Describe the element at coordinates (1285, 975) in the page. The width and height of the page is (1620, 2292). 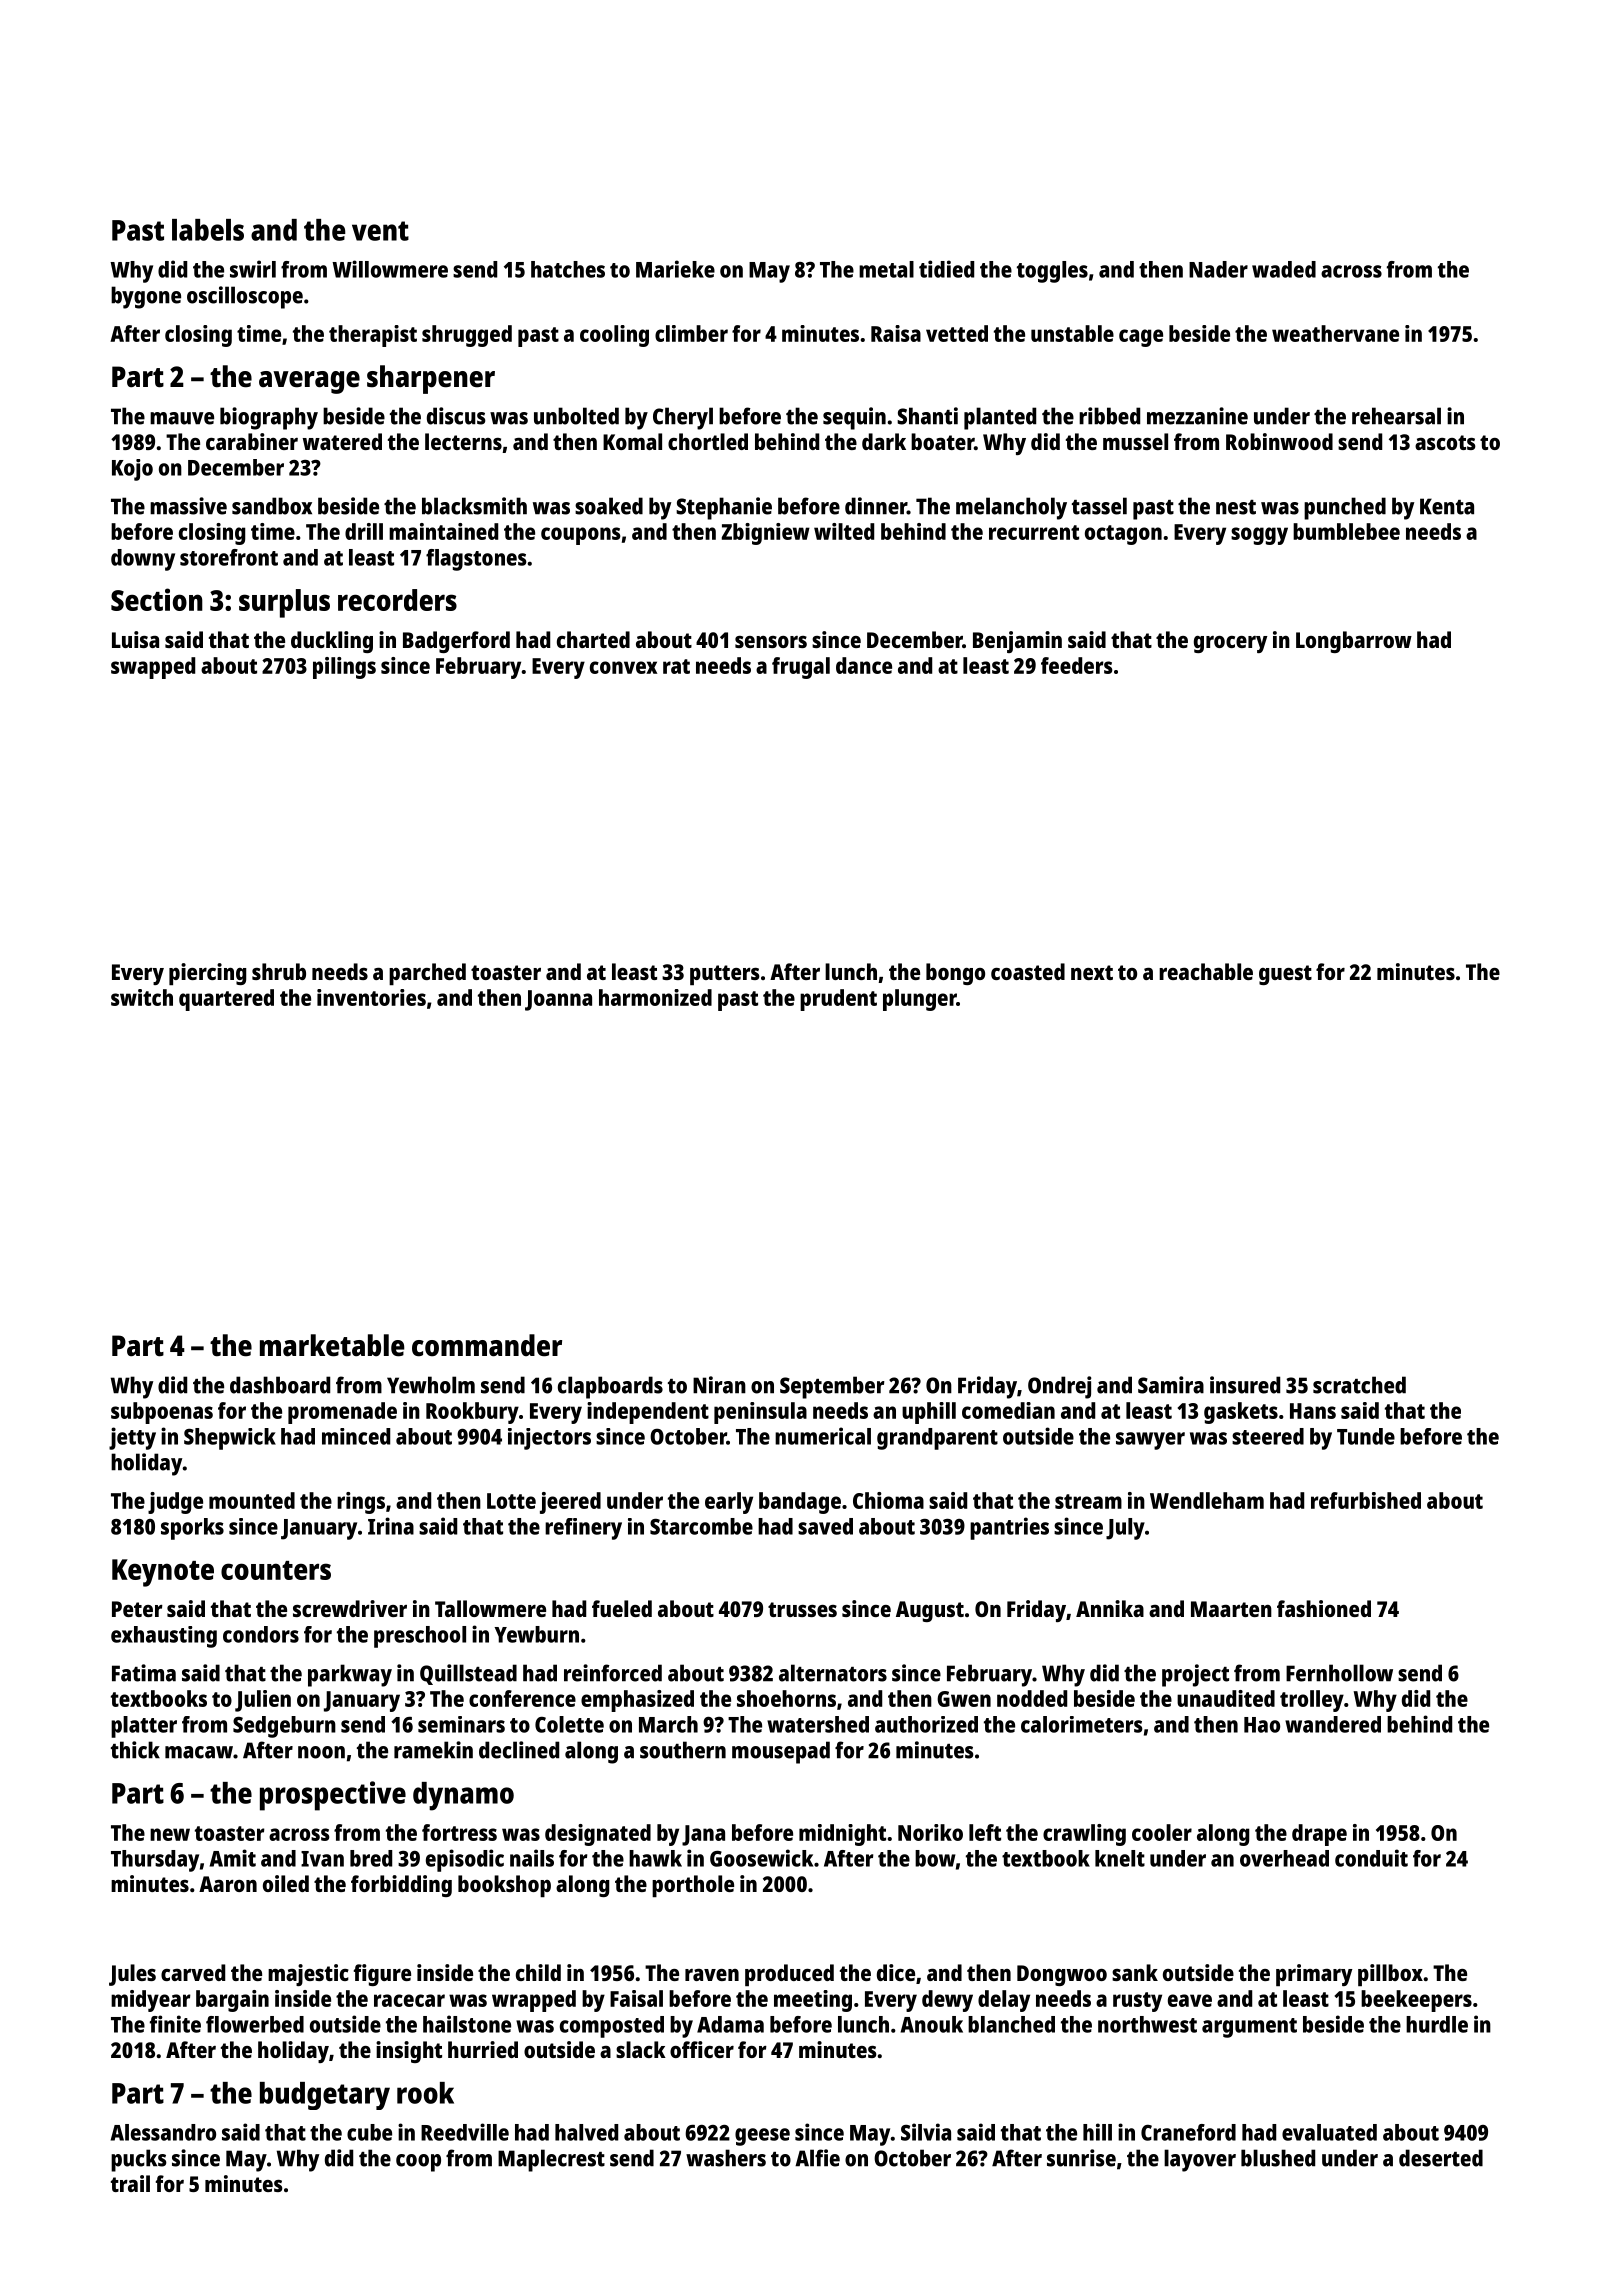
I see `guest` at that location.
